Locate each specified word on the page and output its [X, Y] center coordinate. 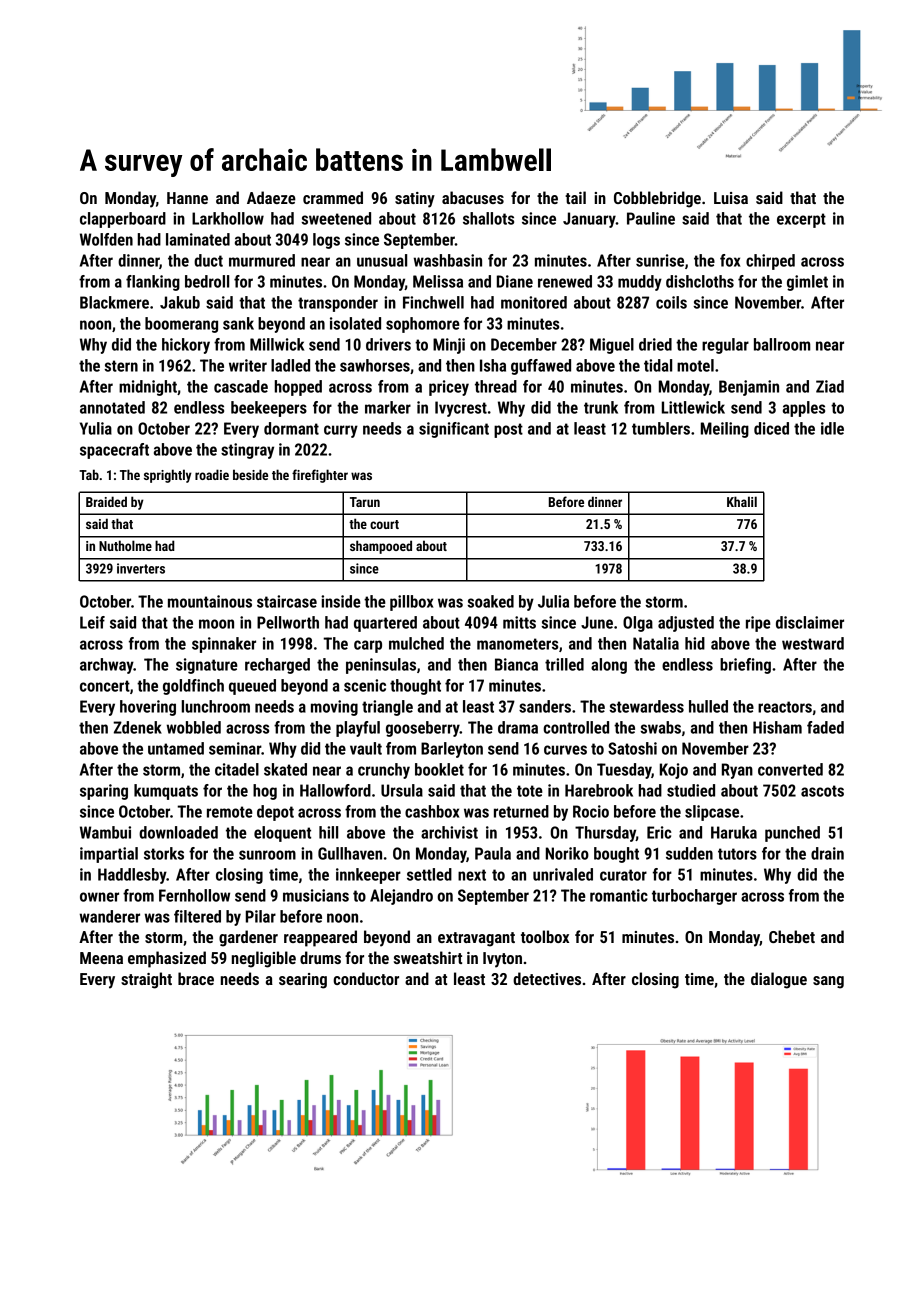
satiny [415, 200]
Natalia [656, 643]
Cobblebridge [657, 199]
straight [146, 980]
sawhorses [375, 365]
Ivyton [502, 960]
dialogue [779, 980]
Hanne [187, 198]
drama [518, 727]
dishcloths [700, 281]
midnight [148, 388]
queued [252, 687]
